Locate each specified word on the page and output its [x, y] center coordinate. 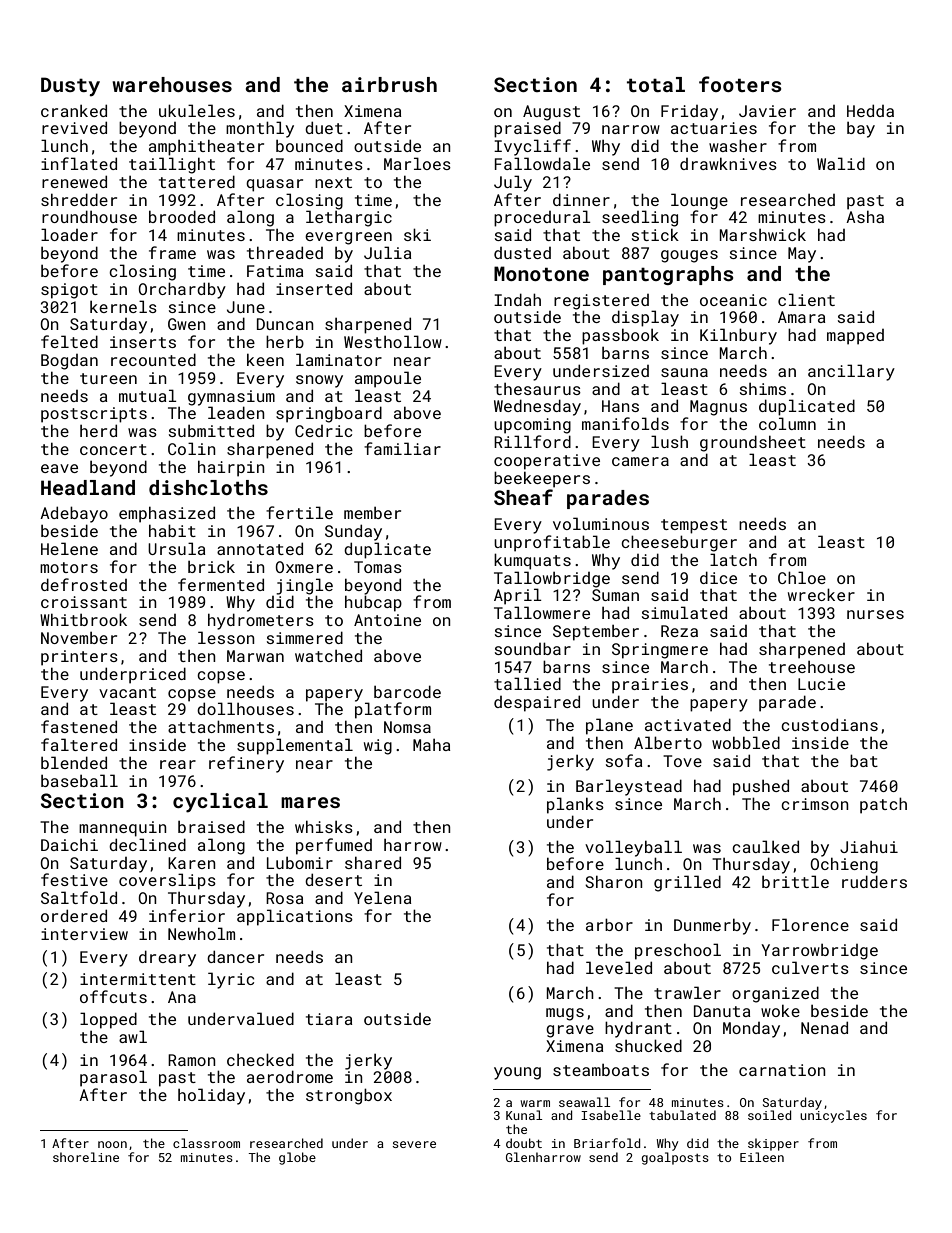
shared [373, 862]
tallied [527, 683]
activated [688, 724]
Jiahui [869, 847]
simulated [684, 612]
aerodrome [290, 1076]
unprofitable [552, 543]
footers [740, 84]
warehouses [172, 84]
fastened [79, 726]
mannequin [123, 829]
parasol [113, 1078]
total [656, 84]
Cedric [323, 431]
